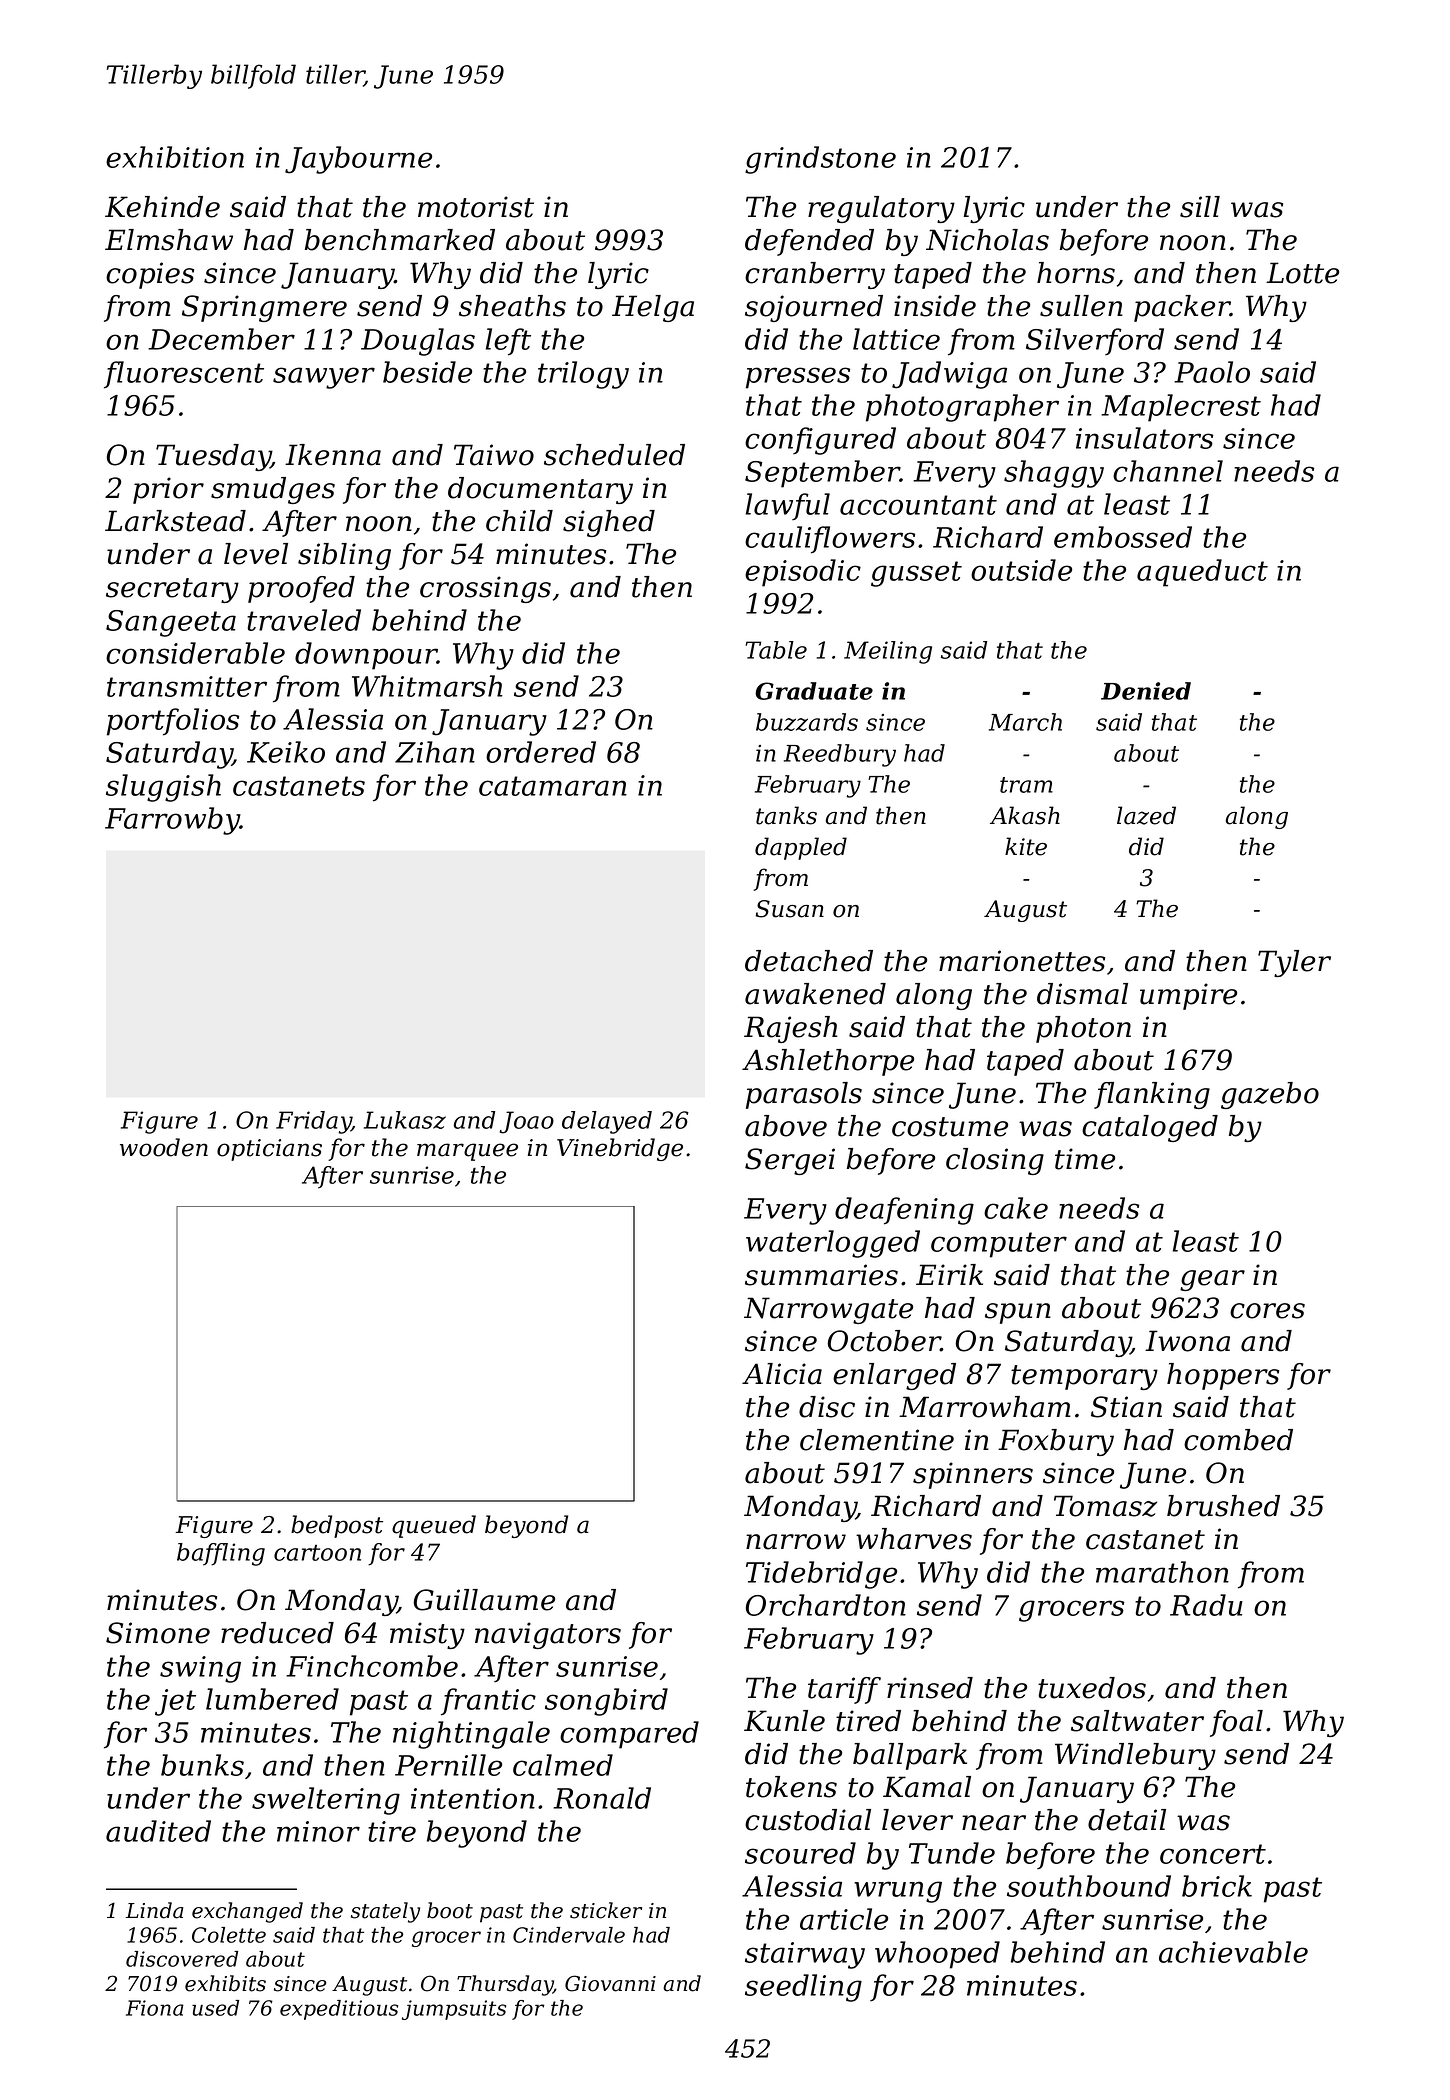 Image resolution: width=1450 pixels, height=2100 pixels. What do you see at coordinates (1200, 207) in the page?
I see `sill` at bounding box center [1200, 207].
